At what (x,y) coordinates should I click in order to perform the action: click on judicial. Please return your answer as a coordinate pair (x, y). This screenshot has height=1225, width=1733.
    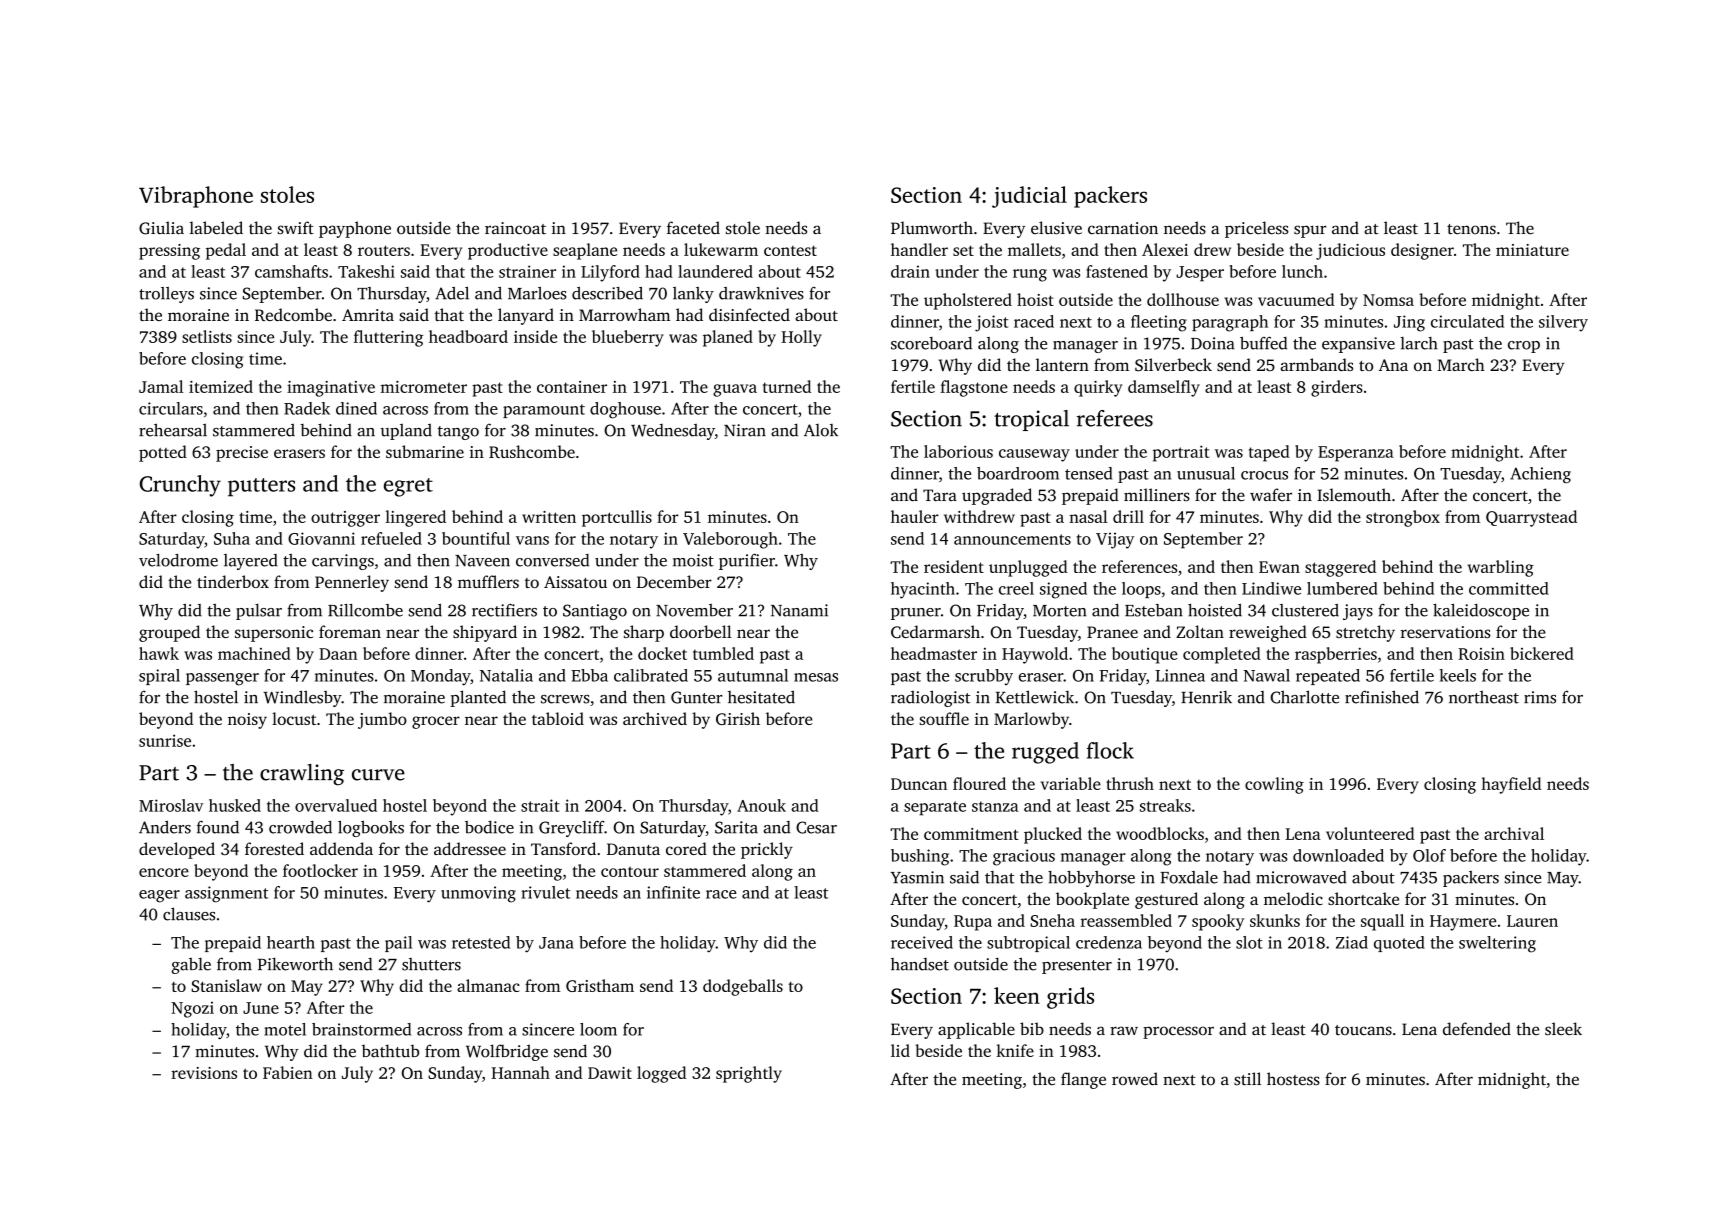
    Looking at the image, I should click on (1029, 197).
